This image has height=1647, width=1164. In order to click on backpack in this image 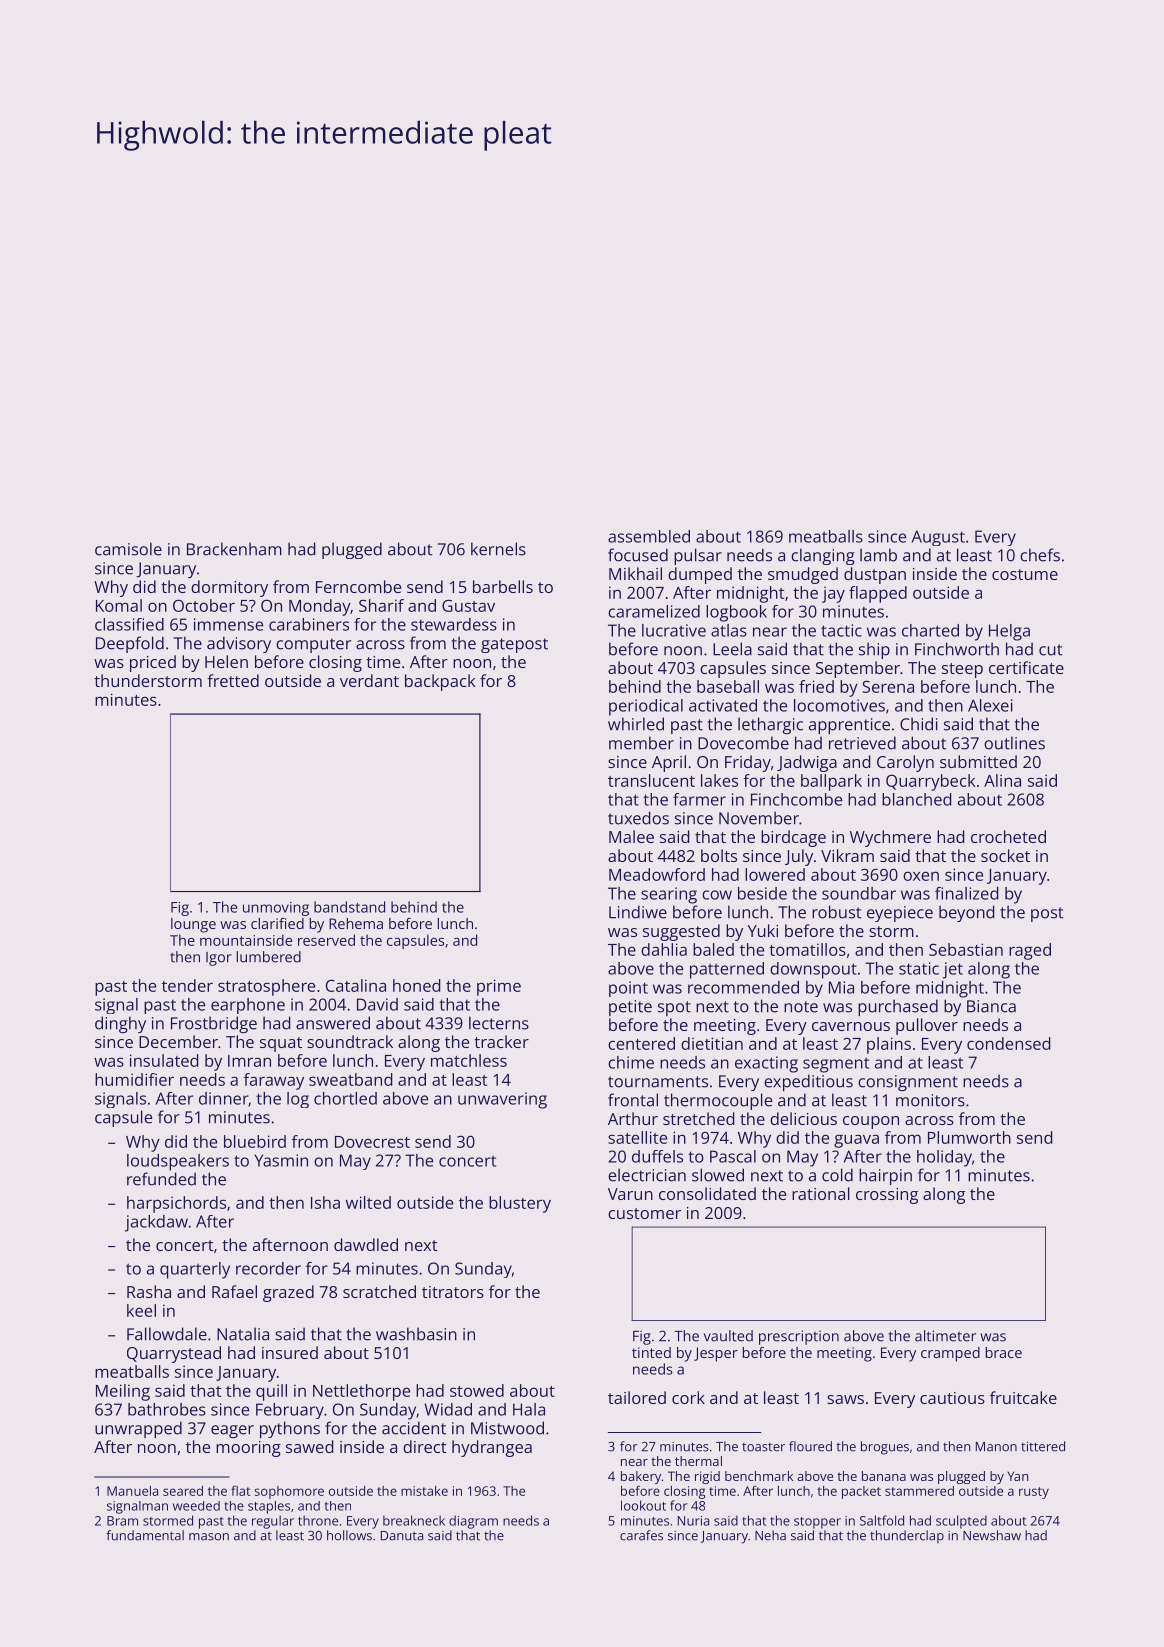, I will do `click(440, 682)`.
